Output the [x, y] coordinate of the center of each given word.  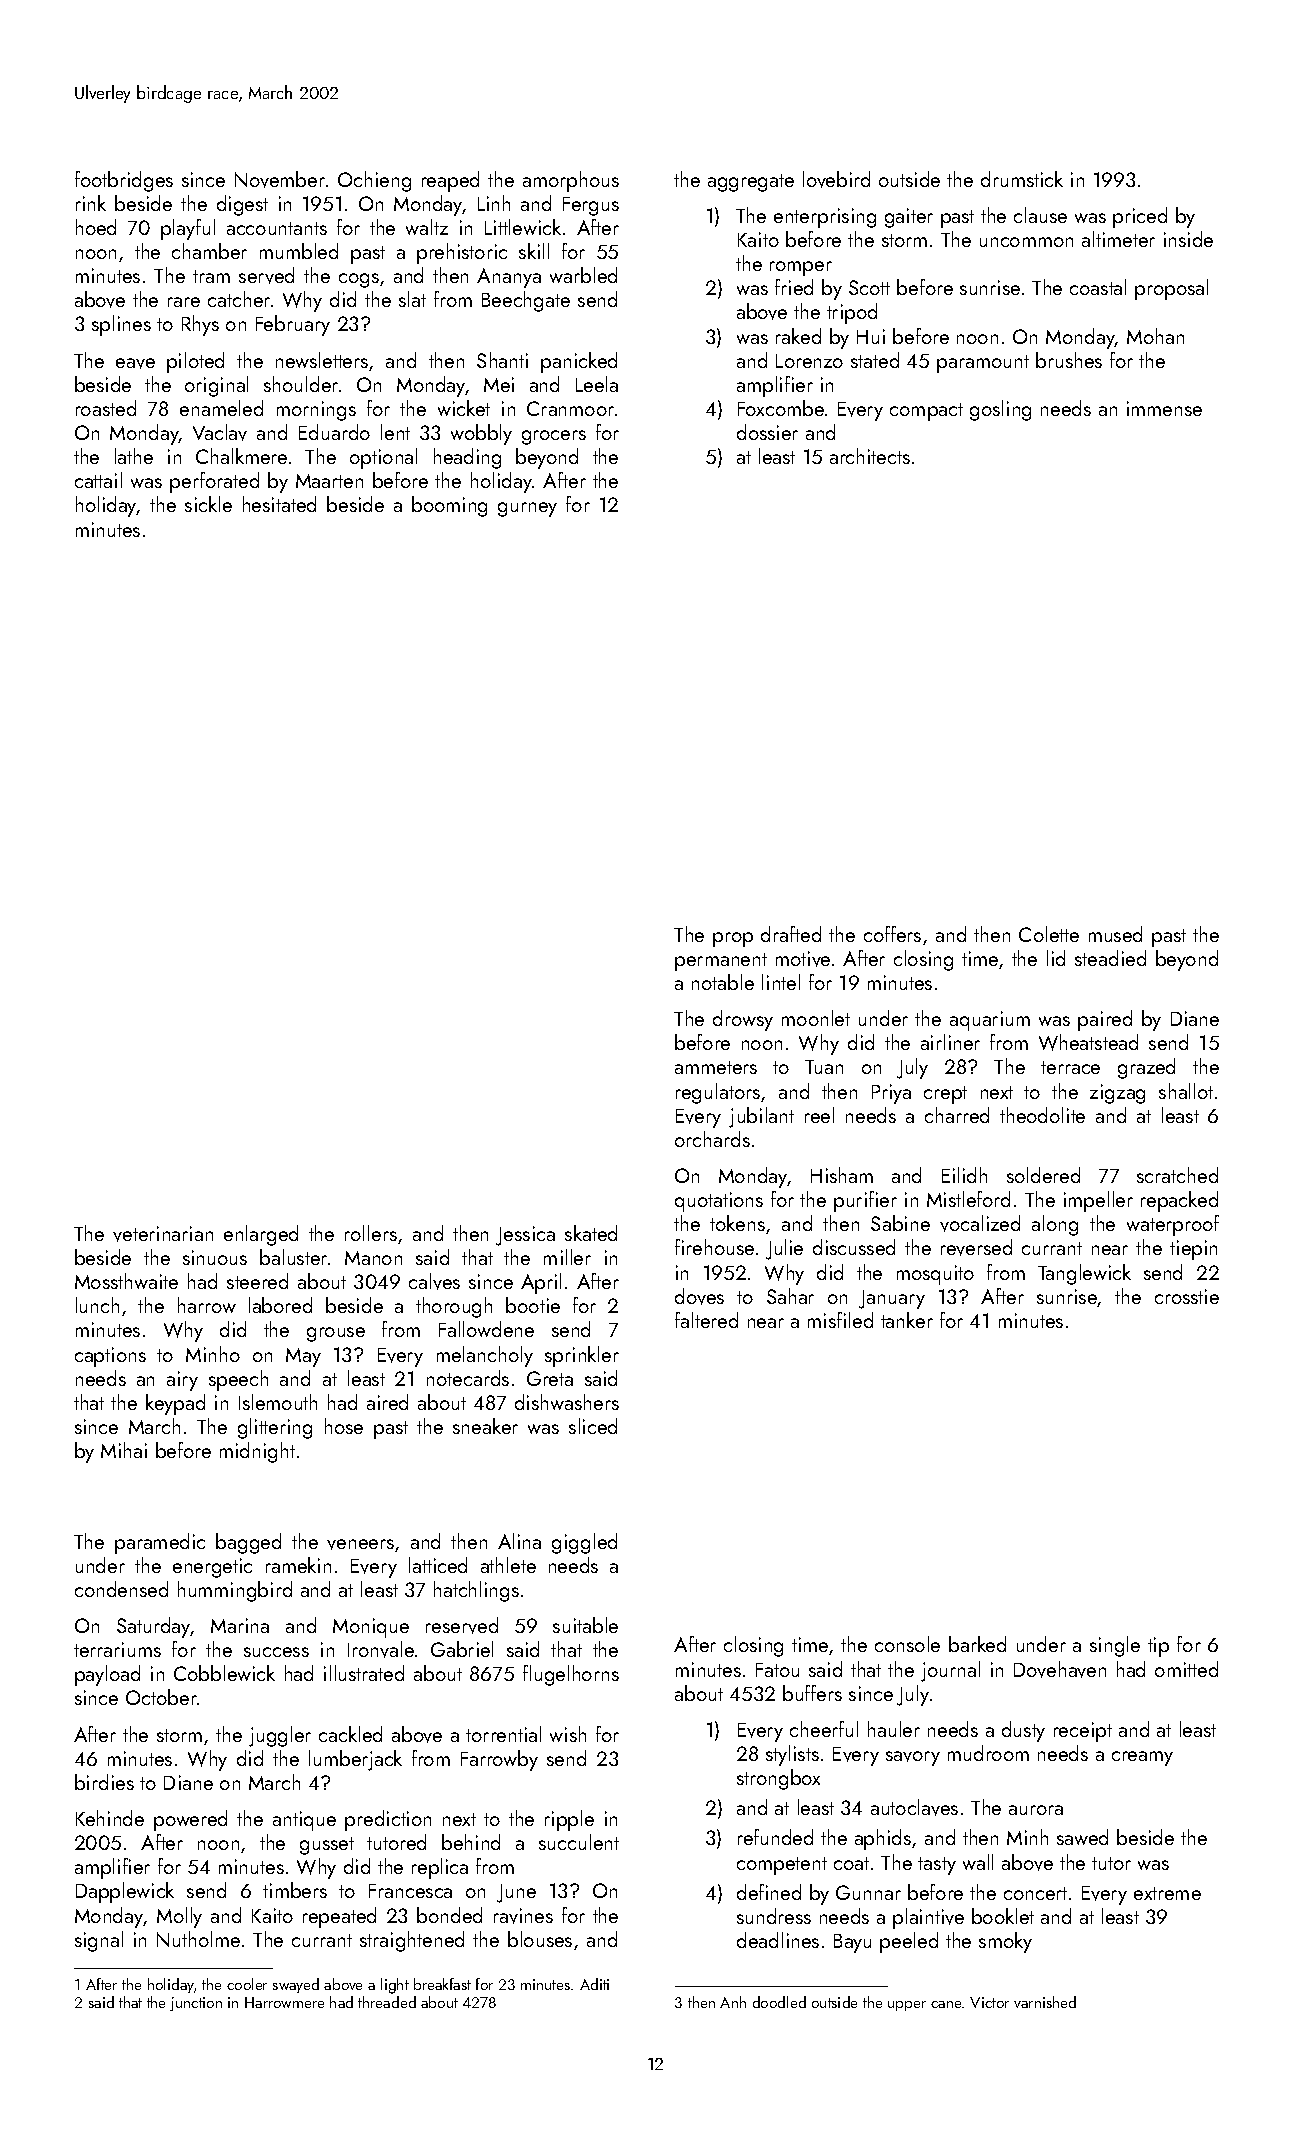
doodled [779, 2002]
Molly [179, 1917]
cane [946, 2004]
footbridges [124, 181]
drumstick [1022, 179]
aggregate [751, 183]
